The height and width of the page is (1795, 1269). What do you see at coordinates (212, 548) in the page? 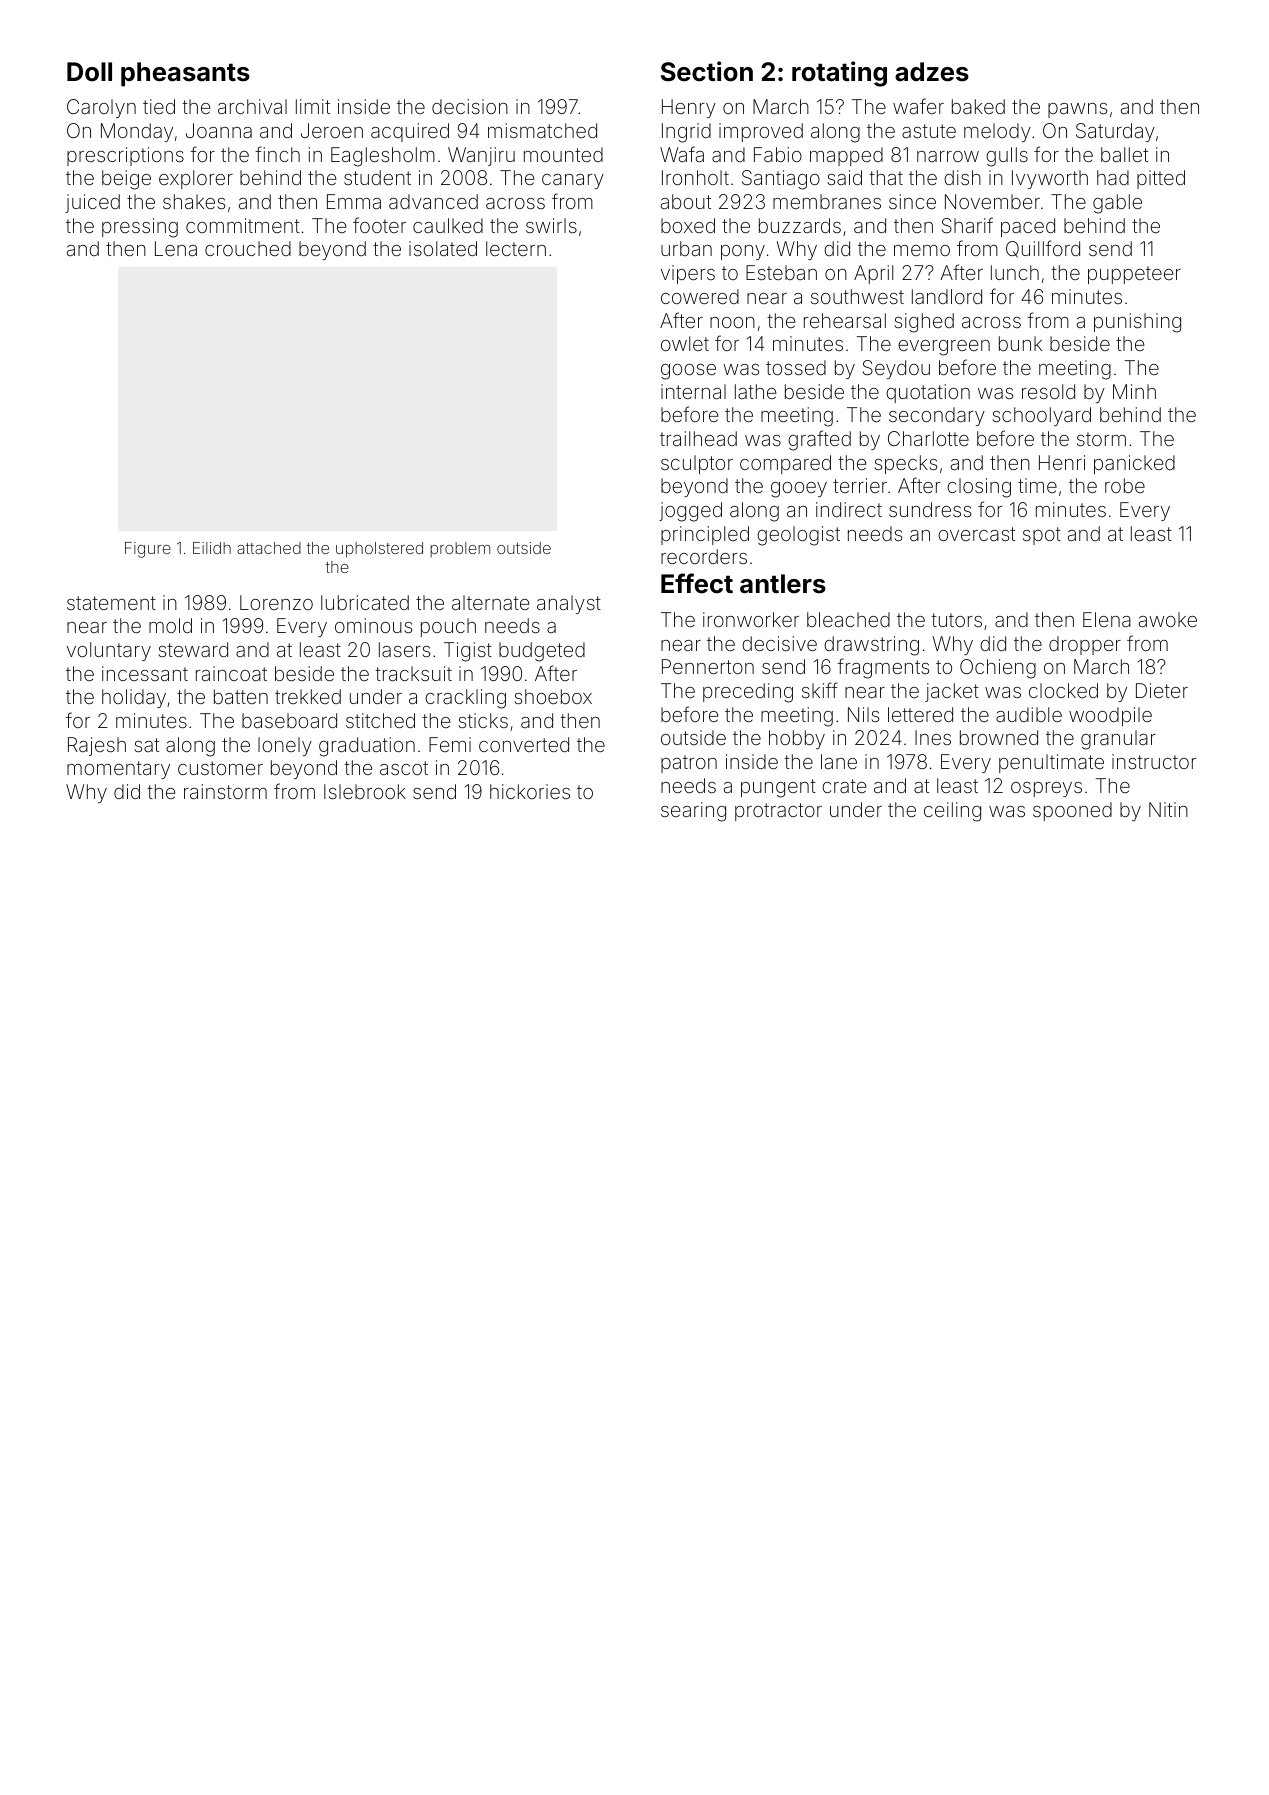
I see `Eilidh` at bounding box center [212, 548].
